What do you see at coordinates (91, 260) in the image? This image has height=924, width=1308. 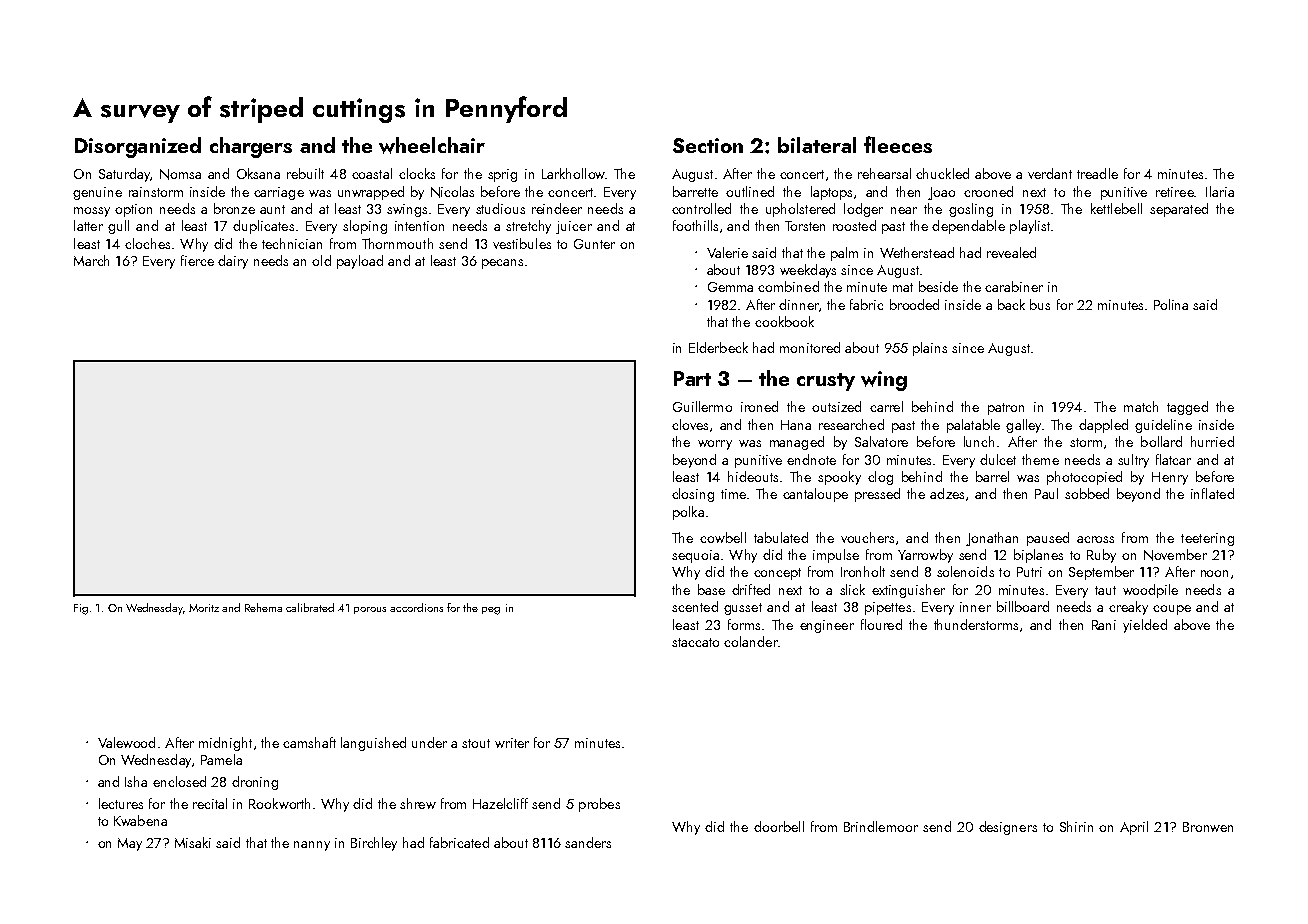 I see `March` at bounding box center [91, 260].
